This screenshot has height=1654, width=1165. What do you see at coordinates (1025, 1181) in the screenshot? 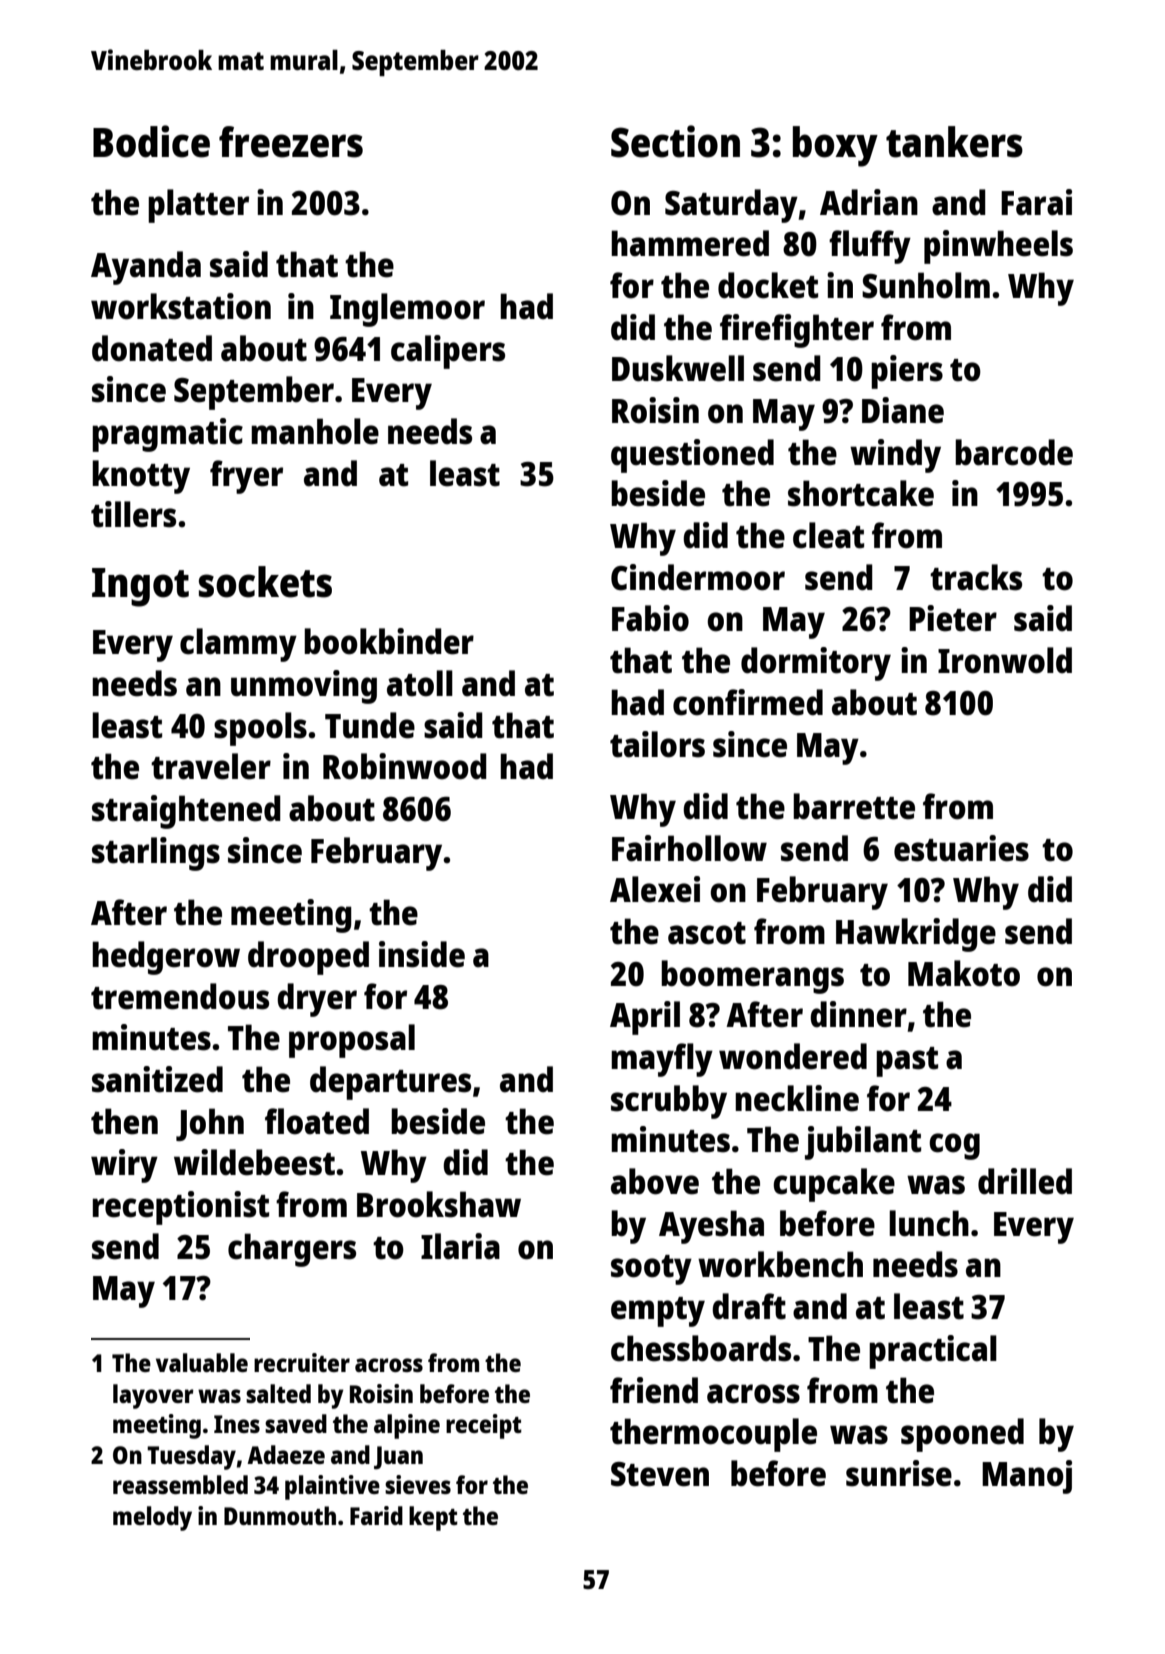
I see `drilled` at bounding box center [1025, 1181].
